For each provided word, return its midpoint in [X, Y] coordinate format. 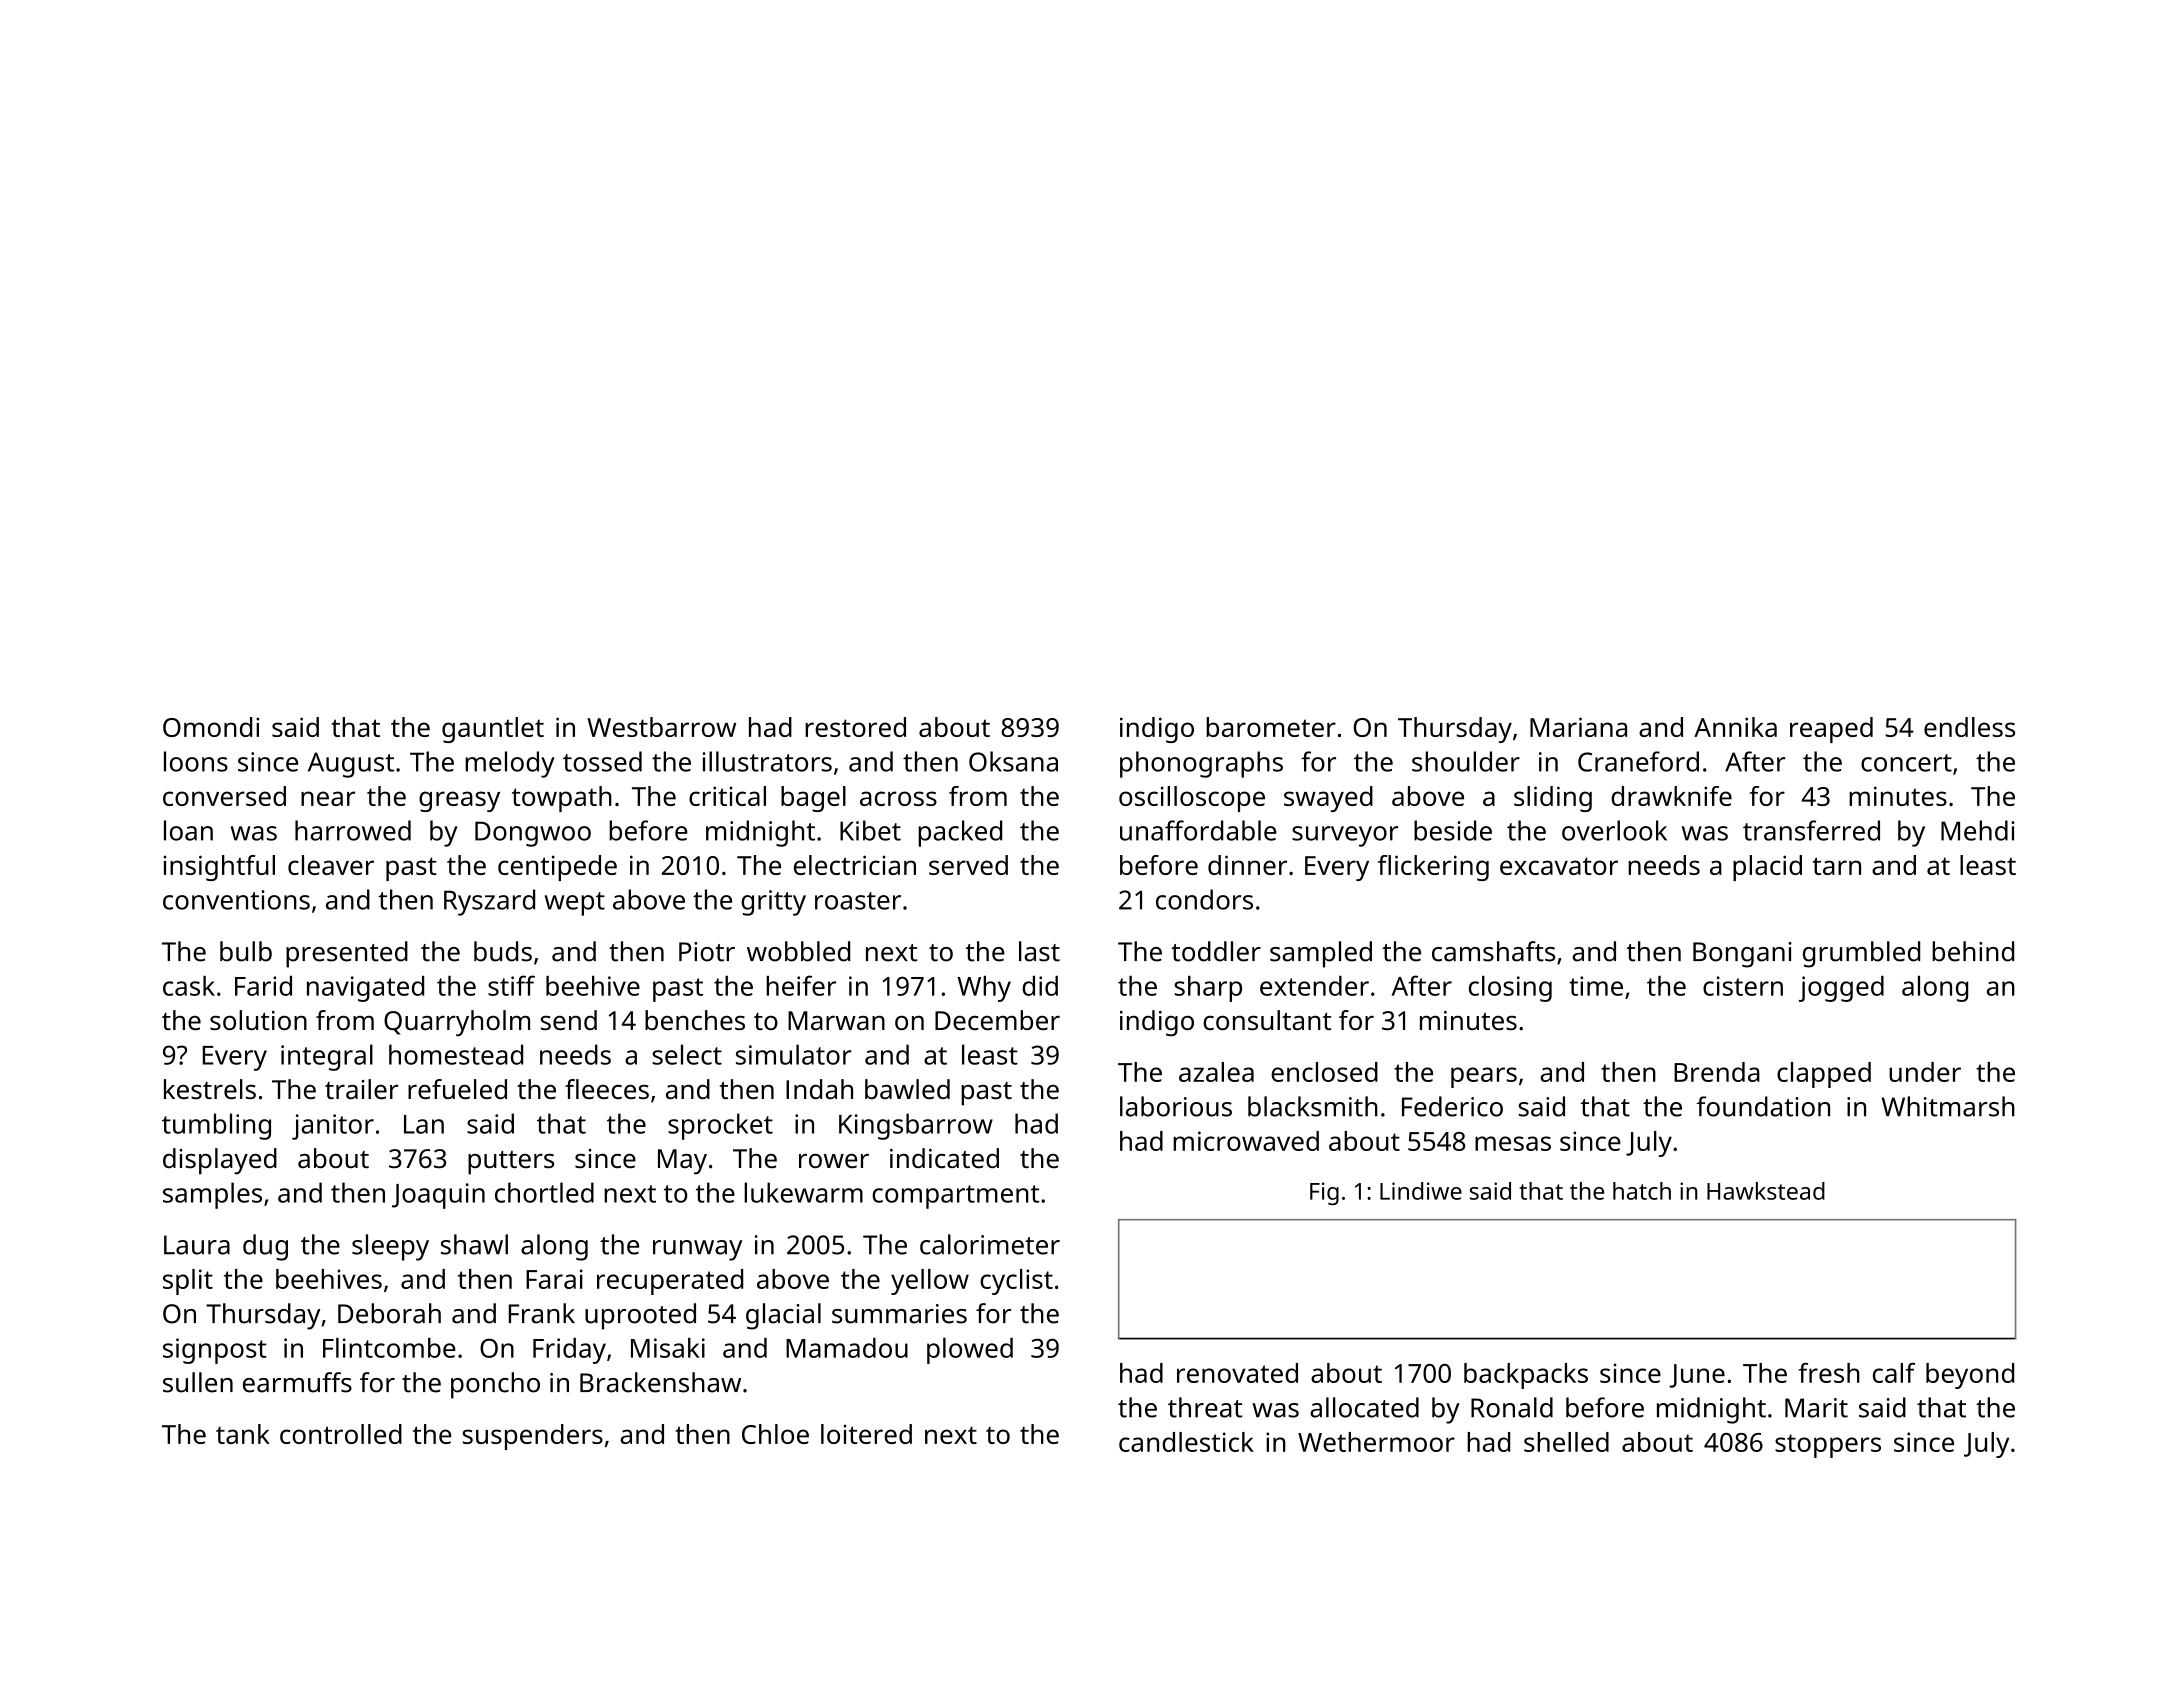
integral [327, 1057]
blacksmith [1313, 1106]
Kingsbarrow [916, 1126]
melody [510, 764]
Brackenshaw [660, 1382]
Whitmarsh [1948, 1106]
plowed [970, 1351]
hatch [1642, 1191]
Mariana [1578, 727]
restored [855, 727]
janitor [333, 1127]
